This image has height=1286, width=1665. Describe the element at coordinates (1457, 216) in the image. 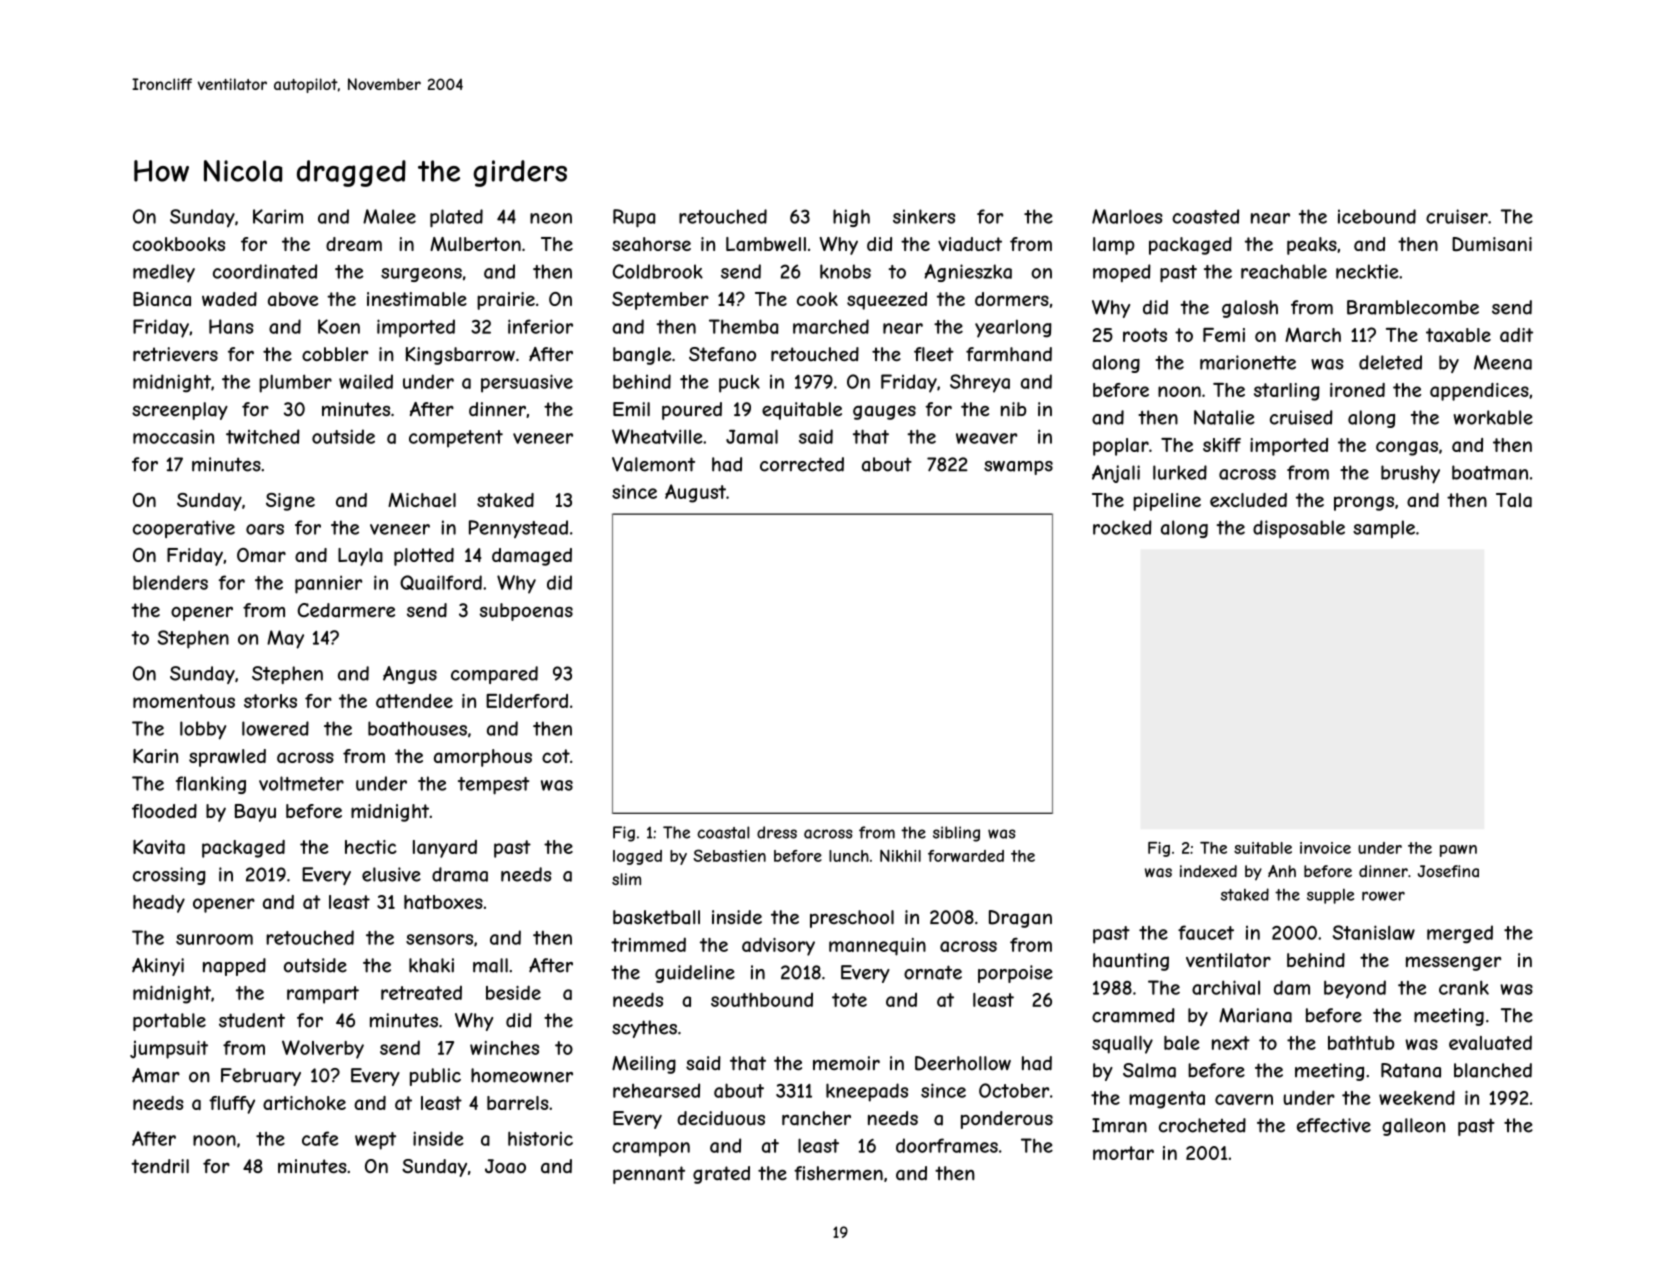

I see `cruiser` at that location.
